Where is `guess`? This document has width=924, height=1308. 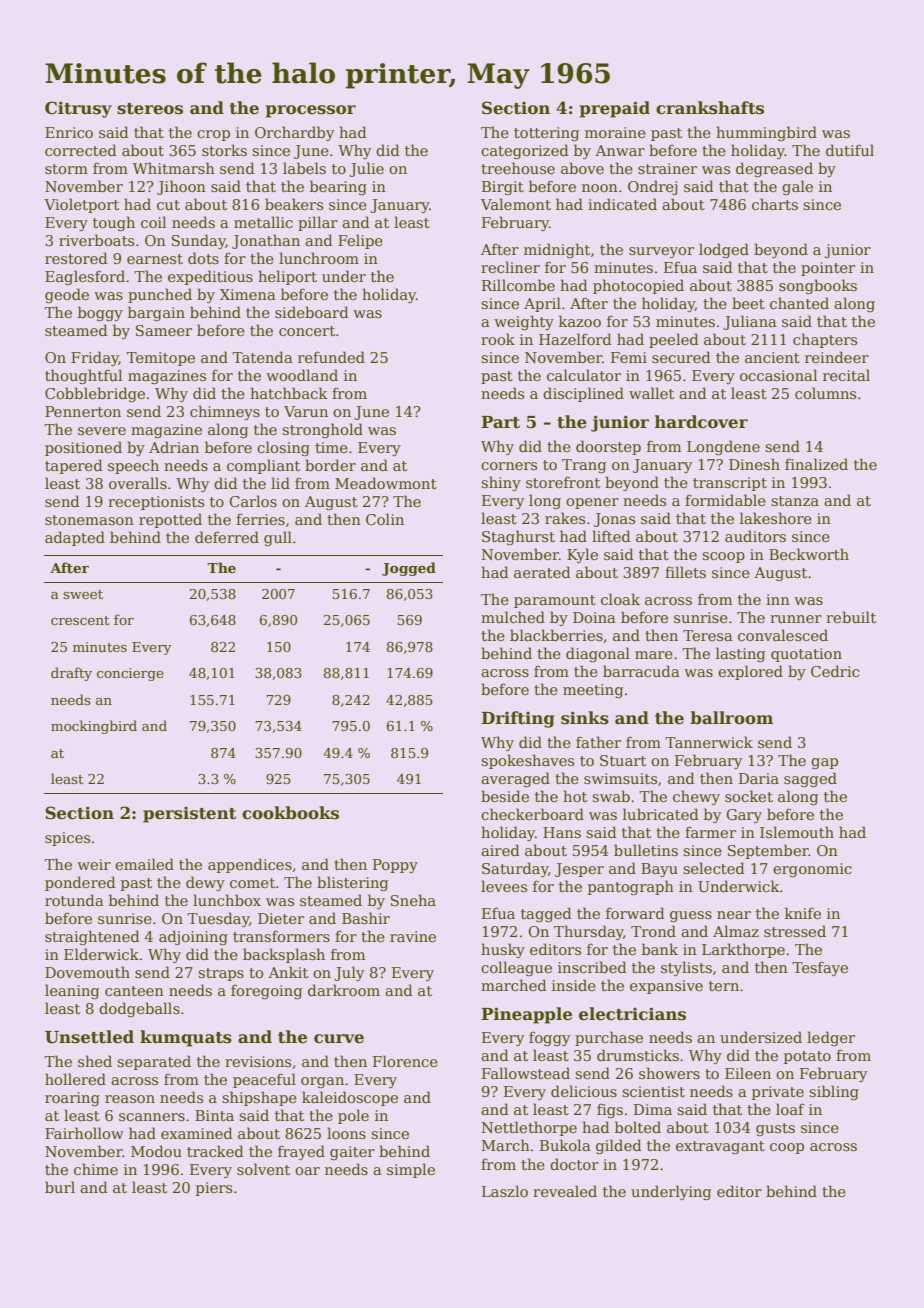 guess is located at coordinates (691, 916).
